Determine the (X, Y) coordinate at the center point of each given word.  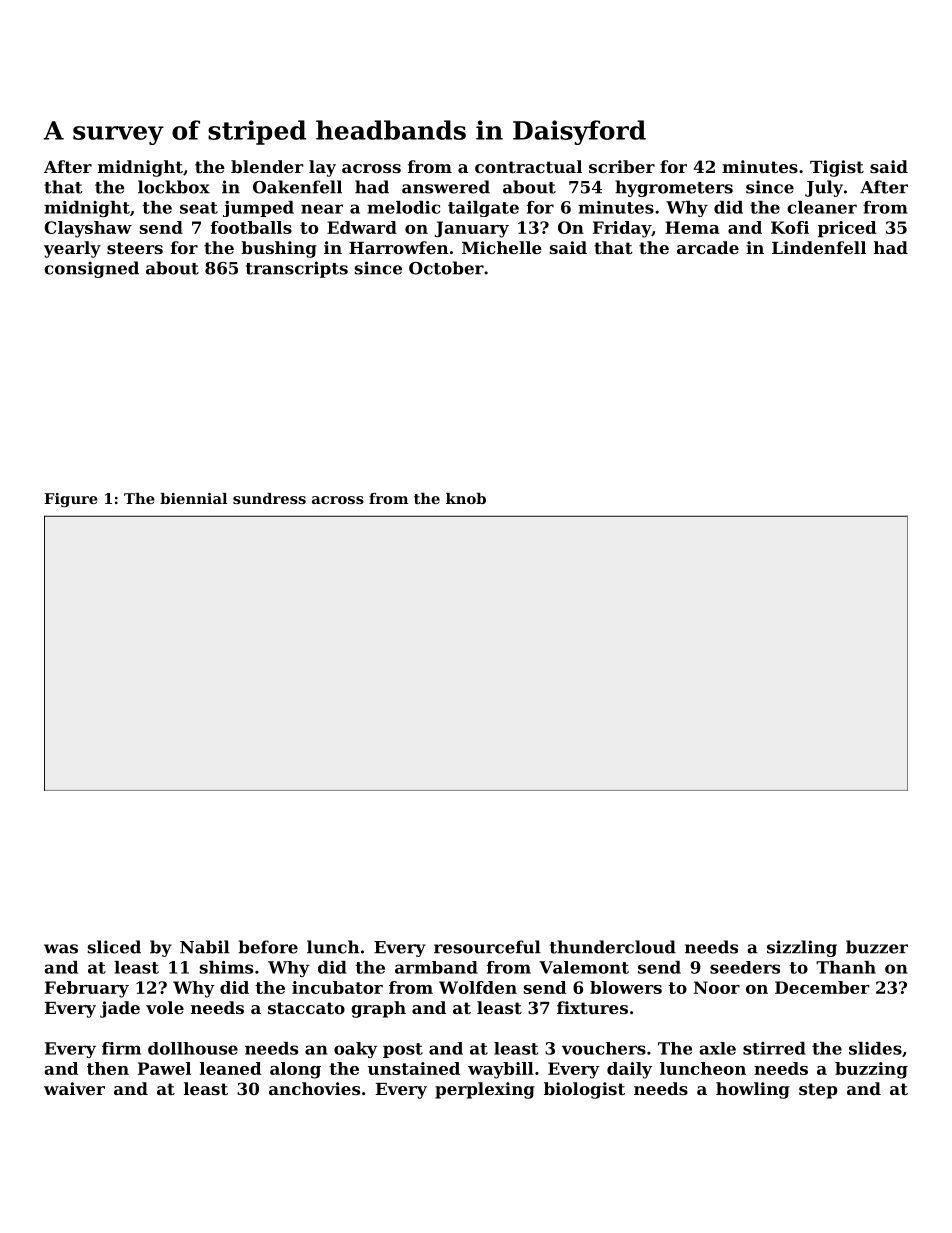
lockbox (174, 187)
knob (466, 498)
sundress (269, 498)
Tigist (837, 168)
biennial (193, 498)
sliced (114, 947)
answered (446, 187)
